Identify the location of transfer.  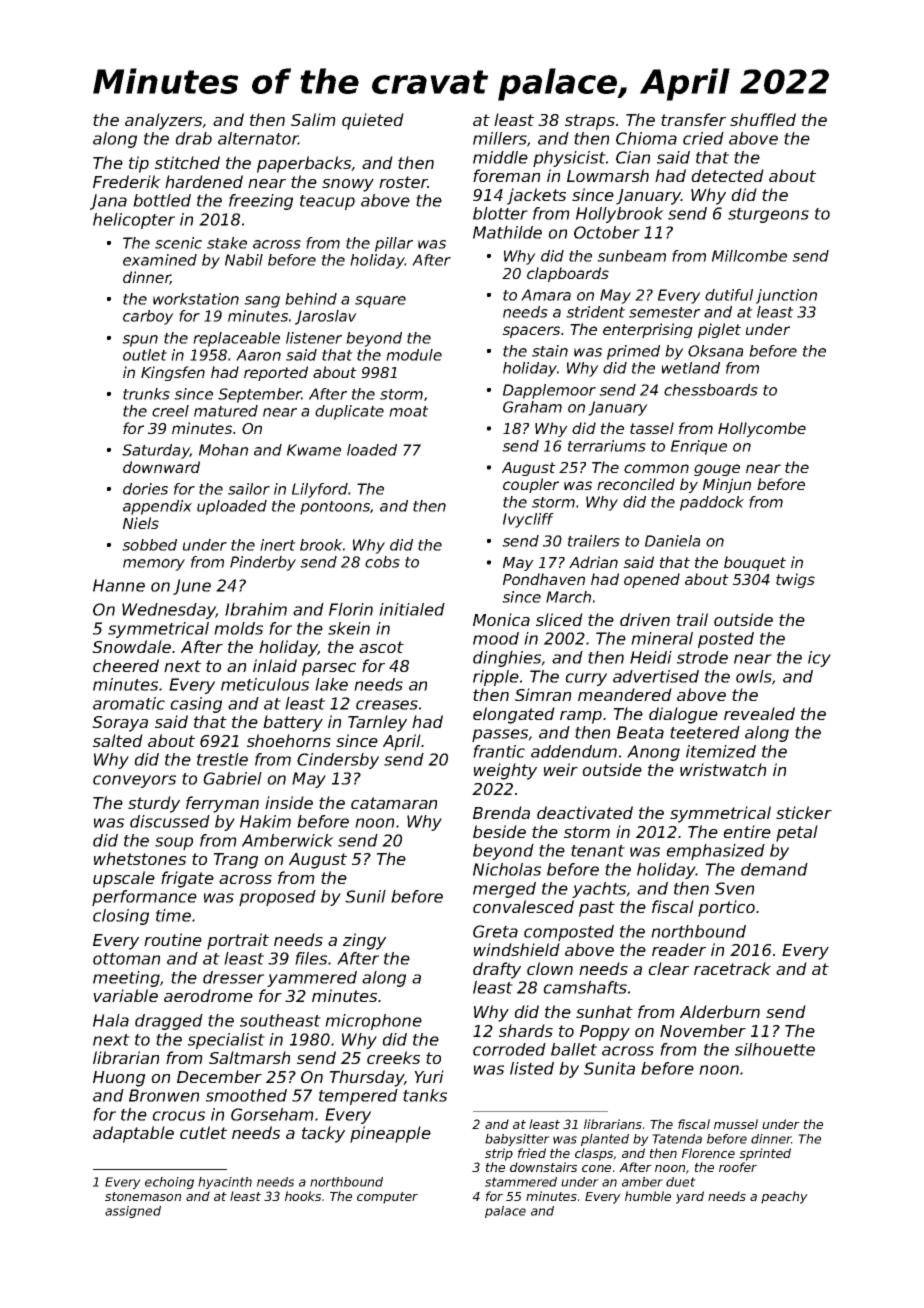
(693, 119).
